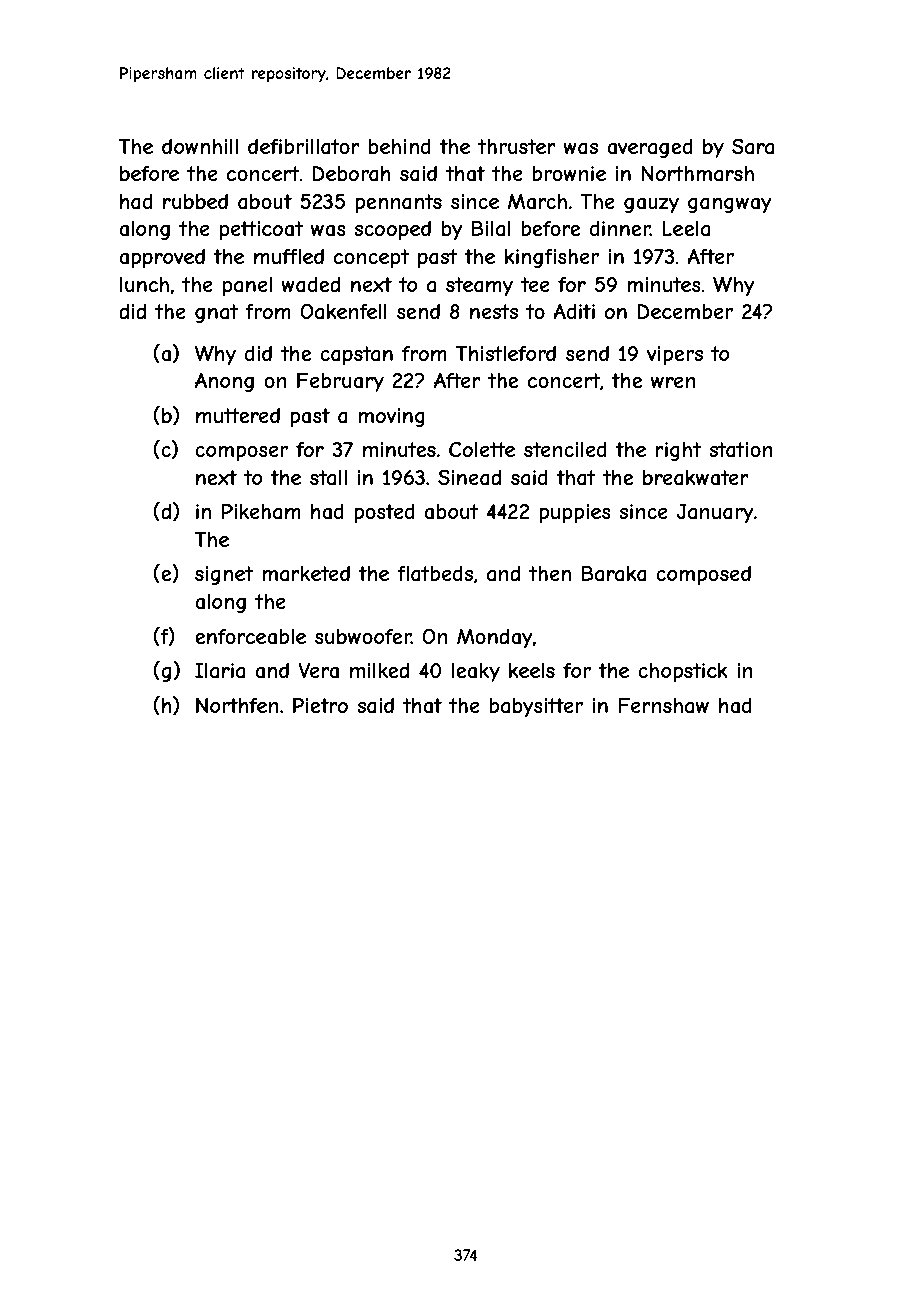 This page has height=1316, width=908. Describe the element at coordinates (144, 284) in the page. I see `lunch` at that location.
